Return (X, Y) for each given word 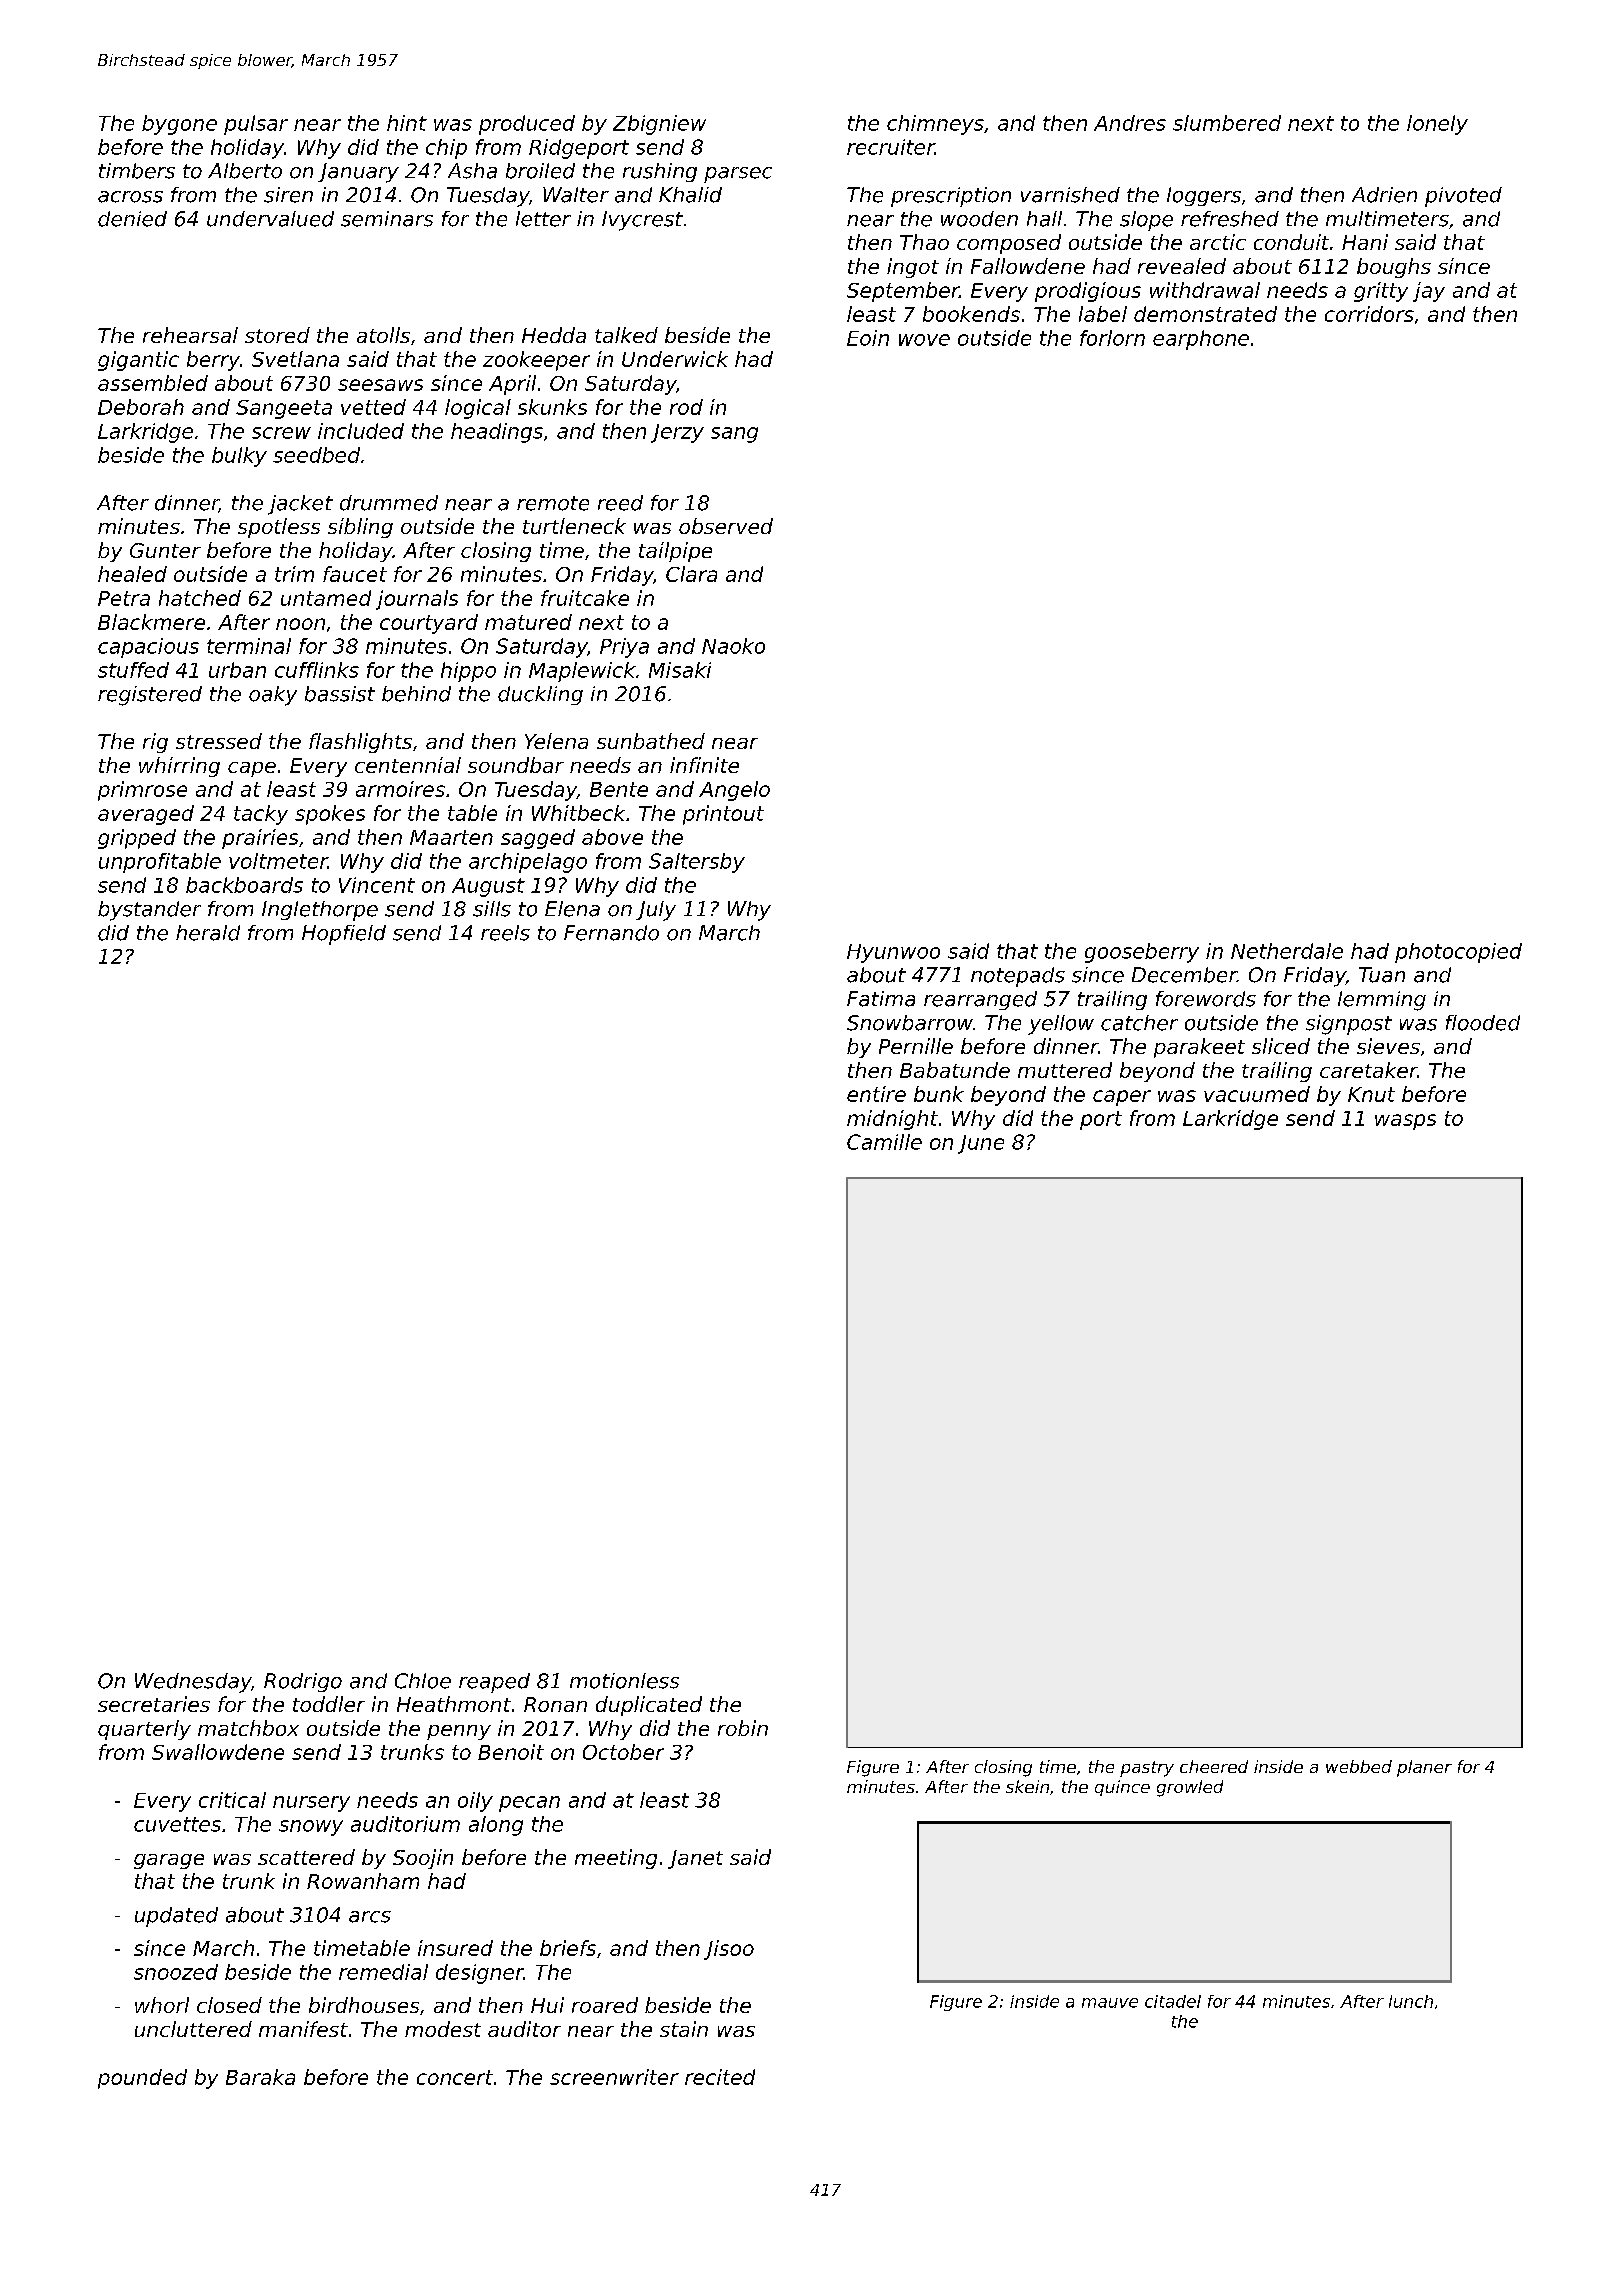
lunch (1411, 2001)
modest (443, 2029)
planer (1424, 1768)
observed (726, 526)
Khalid (690, 195)
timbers (137, 171)
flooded (1483, 1023)
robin (743, 1728)
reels (505, 933)
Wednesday (193, 1683)
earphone (1201, 340)
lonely (1437, 125)
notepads (1018, 977)
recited (720, 2077)
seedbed (316, 455)
